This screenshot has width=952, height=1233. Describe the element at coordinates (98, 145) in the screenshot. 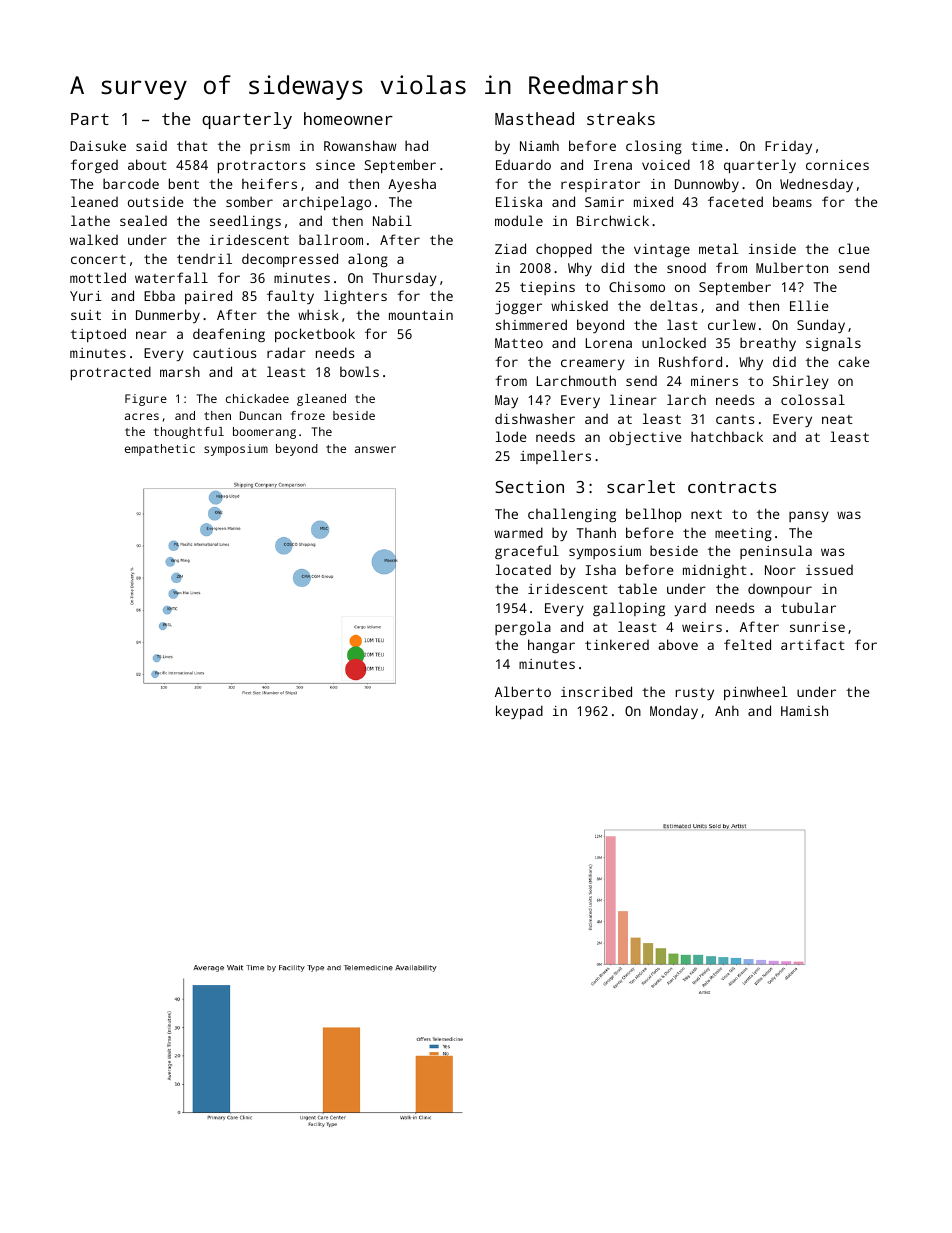

I see `Daisuke` at that location.
